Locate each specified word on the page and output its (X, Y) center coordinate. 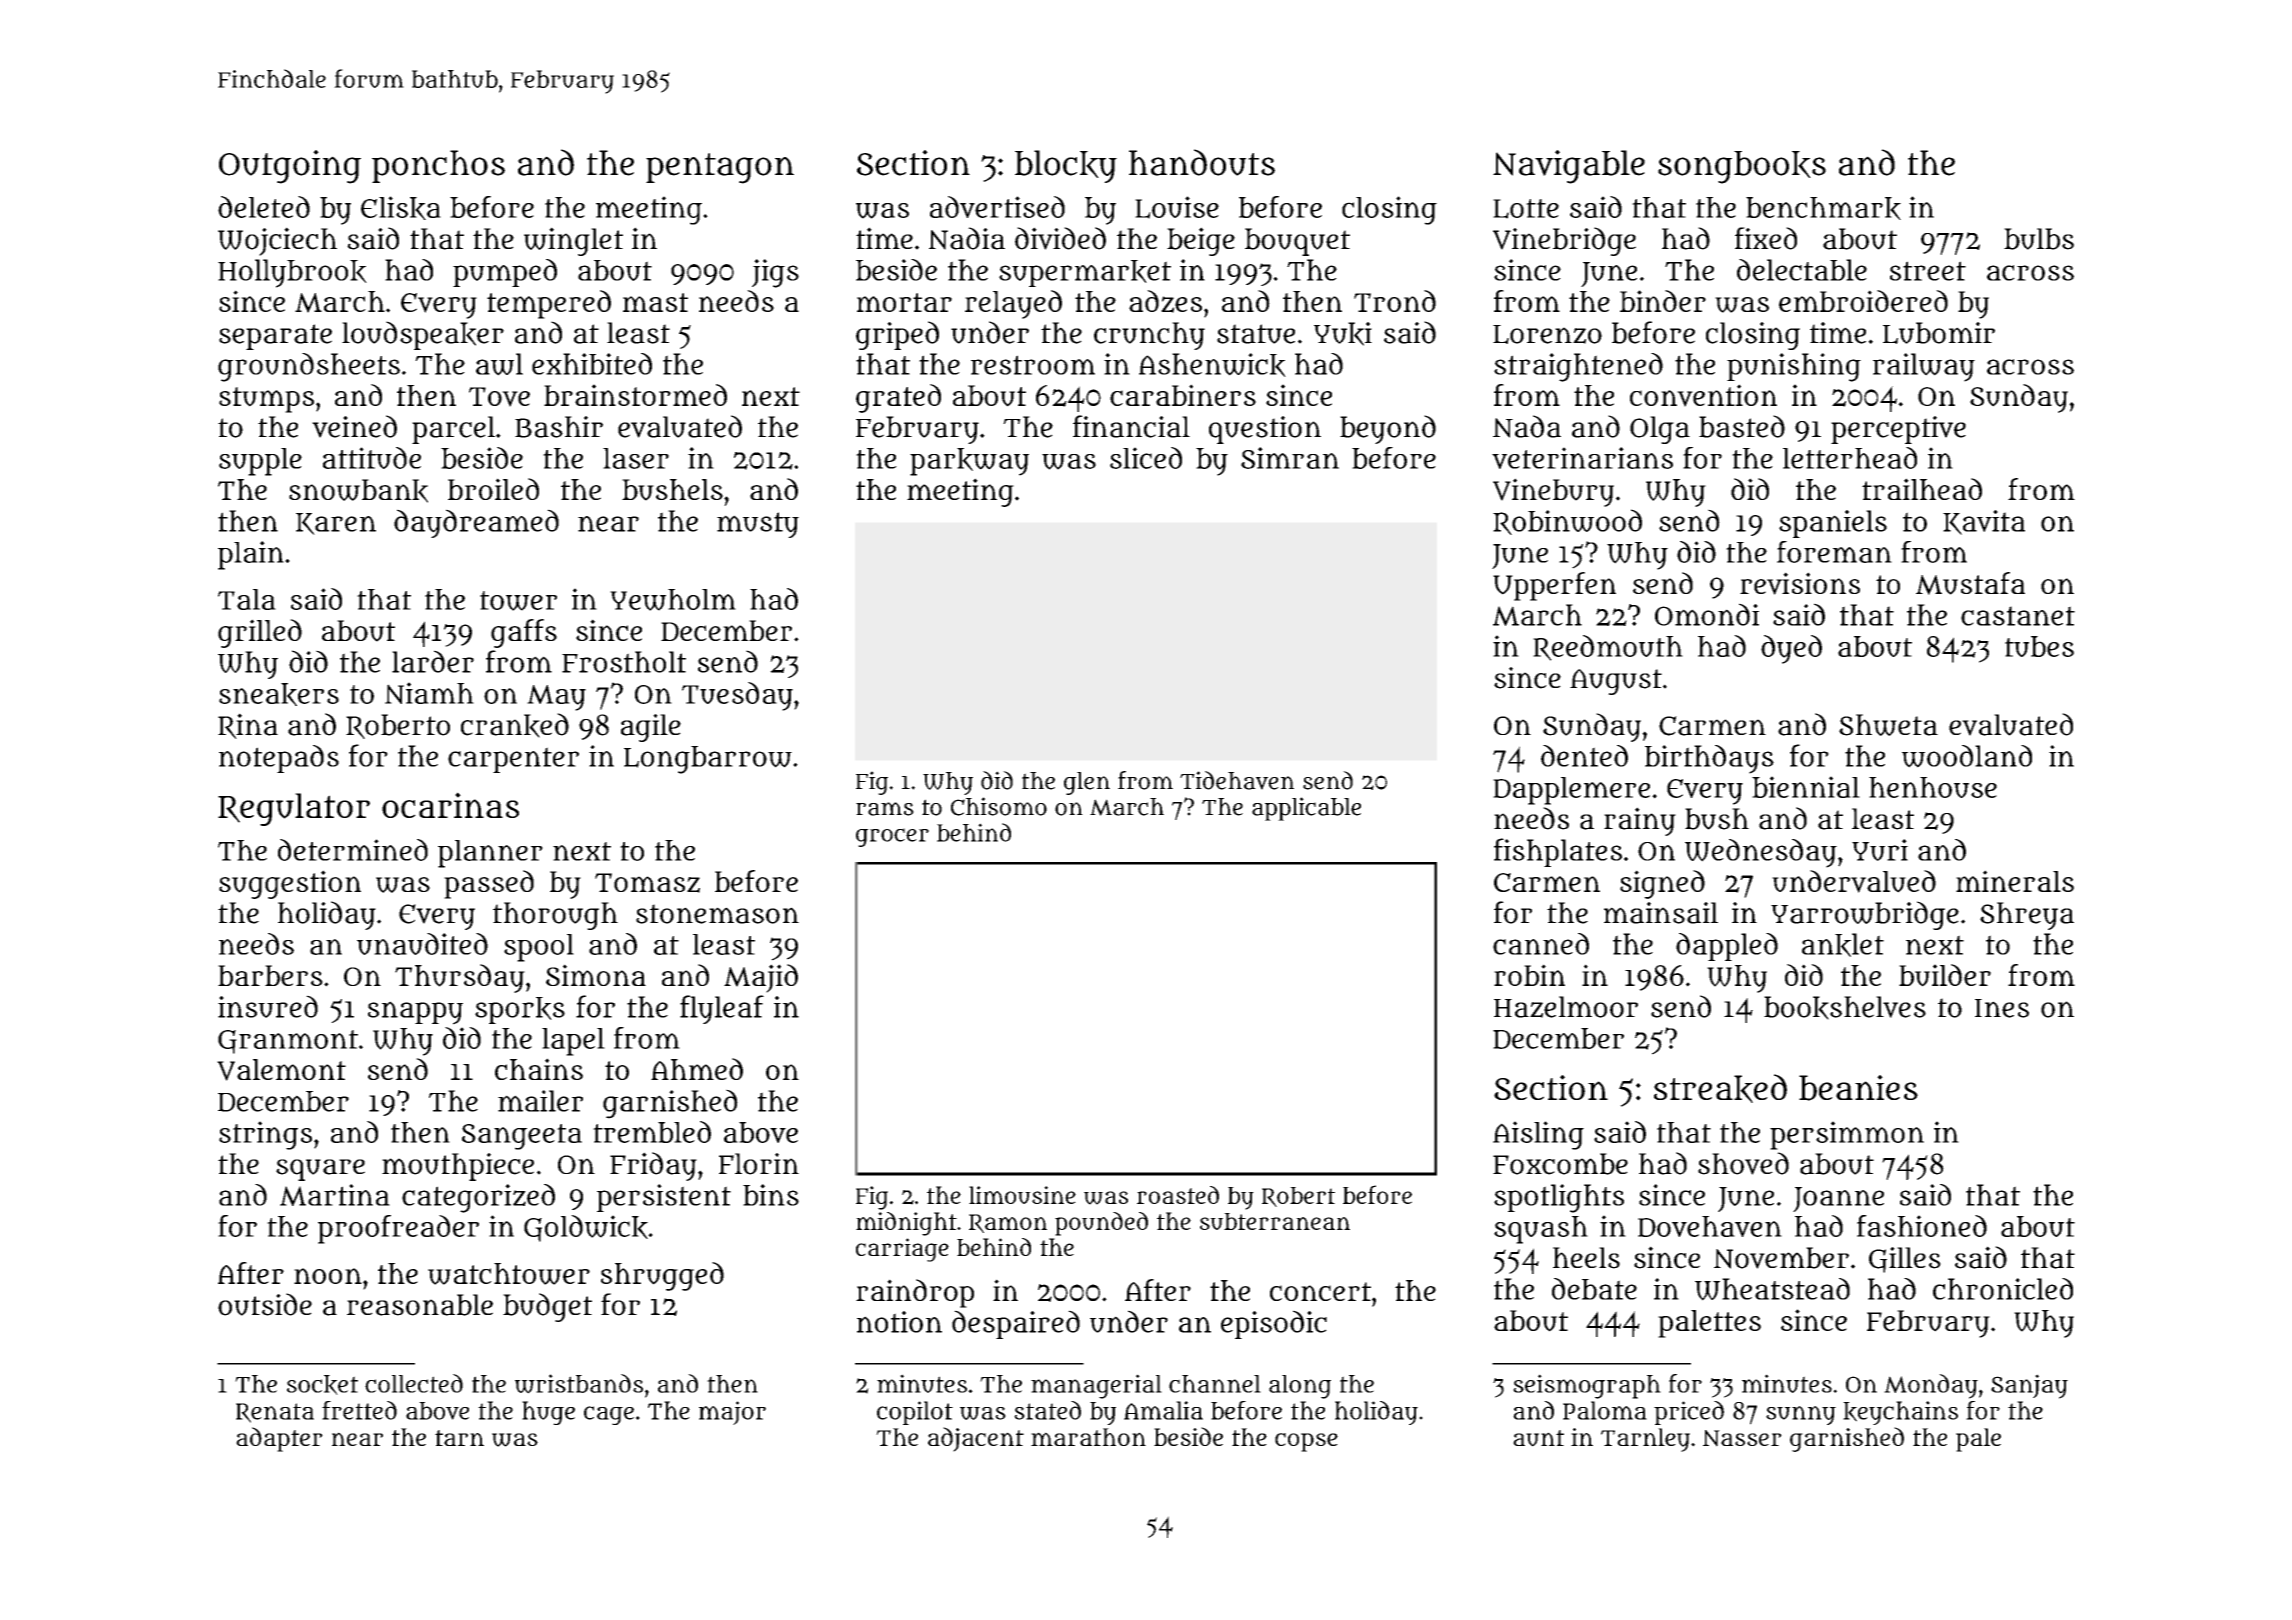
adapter (279, 1439)
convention (1703, 395)
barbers (270, 975)
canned (1541, 944)
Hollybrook (292, 273)
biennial (1806, 787)
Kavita (1984, 522)
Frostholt (624, 662)
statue (1256, 334)
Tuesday (737, 696)
